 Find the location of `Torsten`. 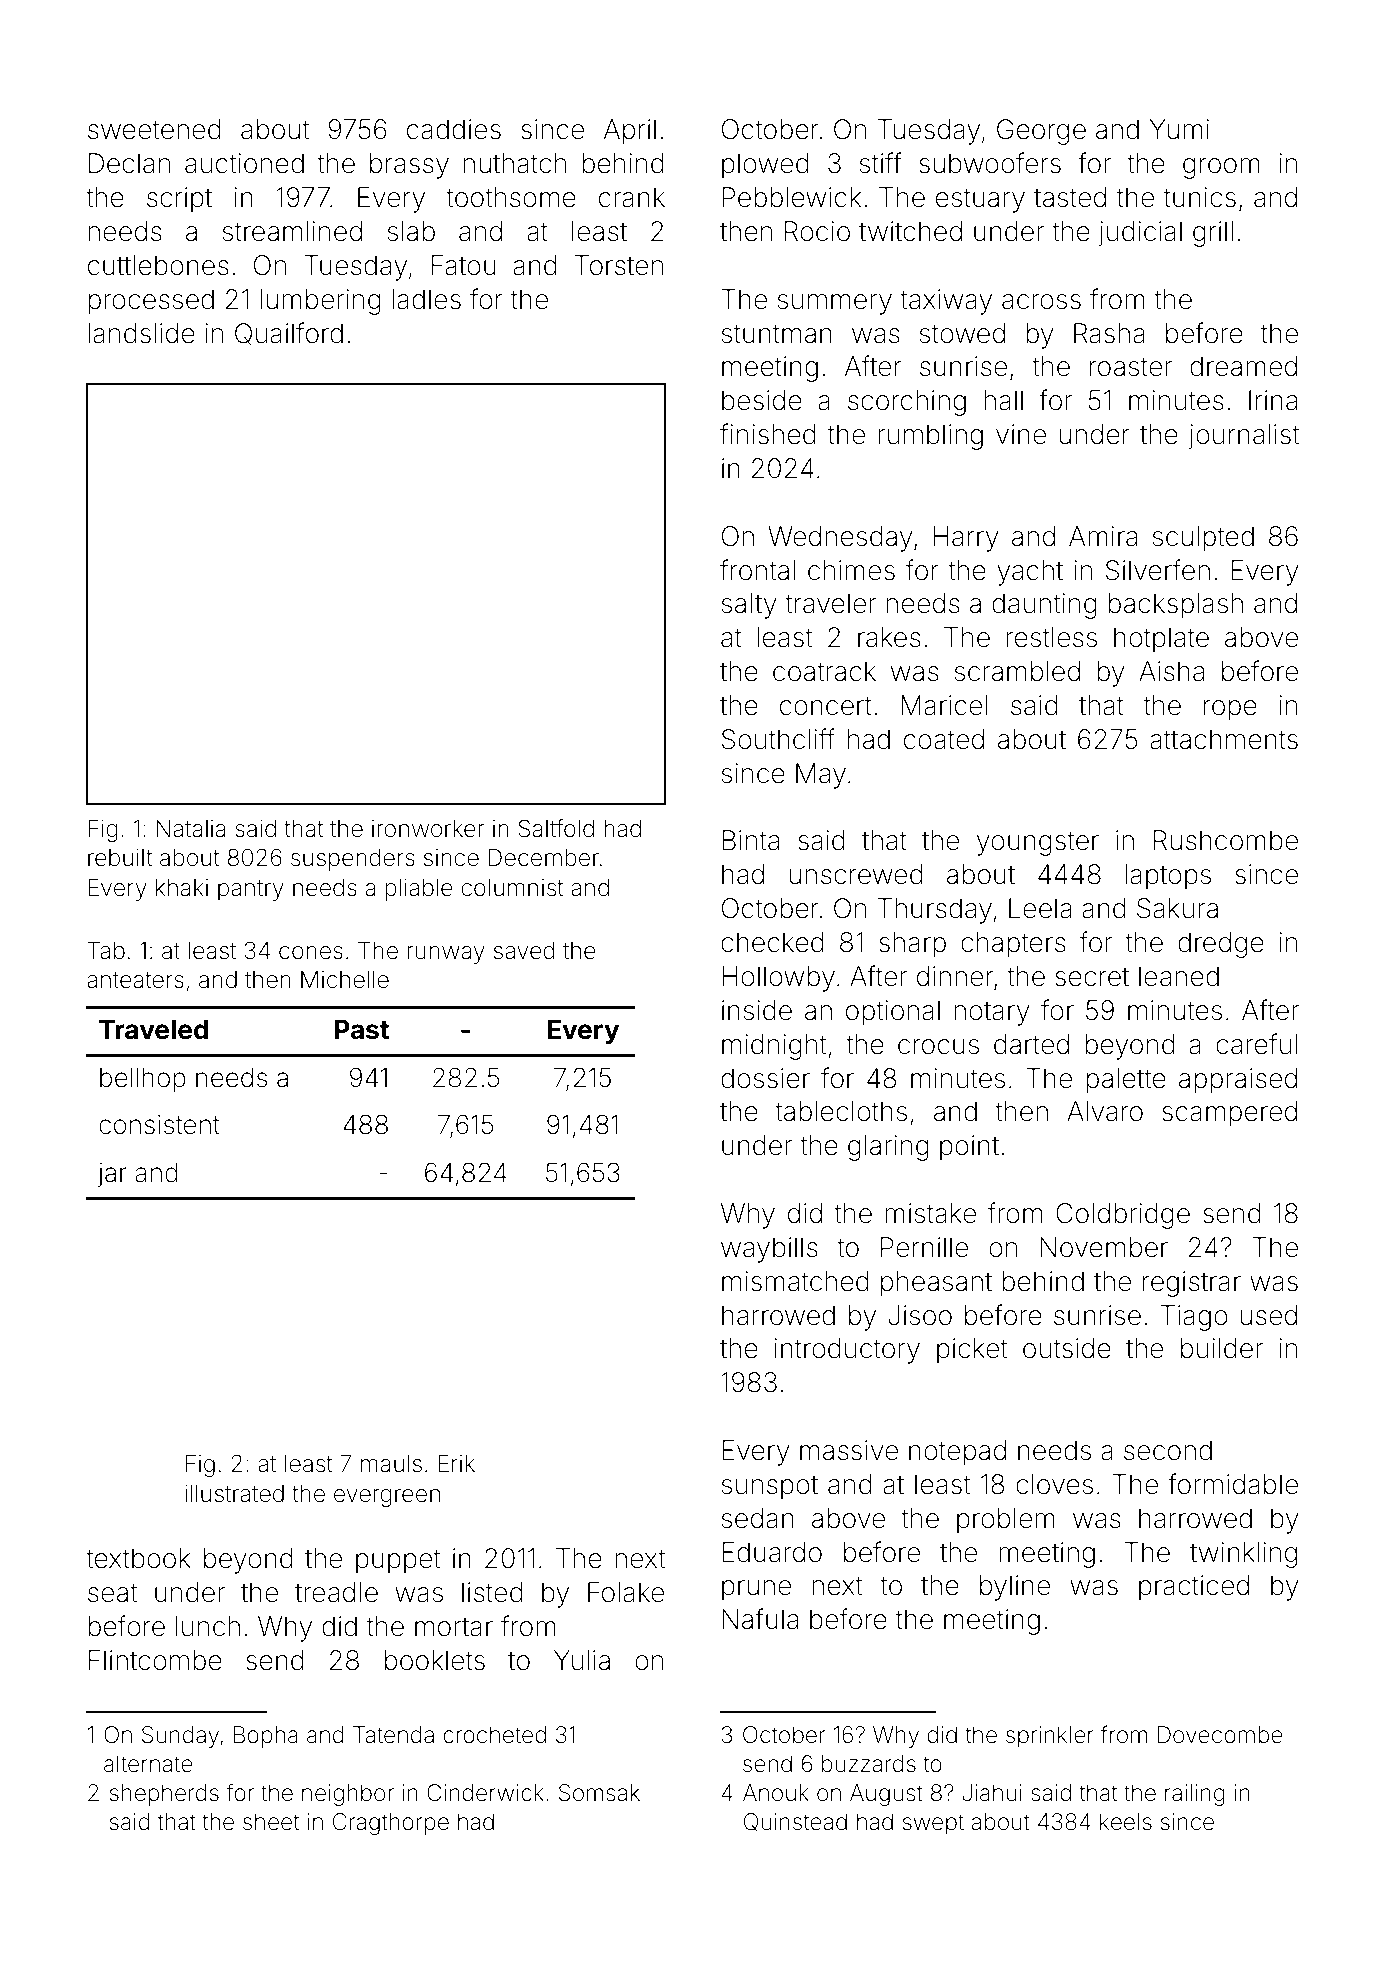

Torsten is located at coordinates (619, 265).
